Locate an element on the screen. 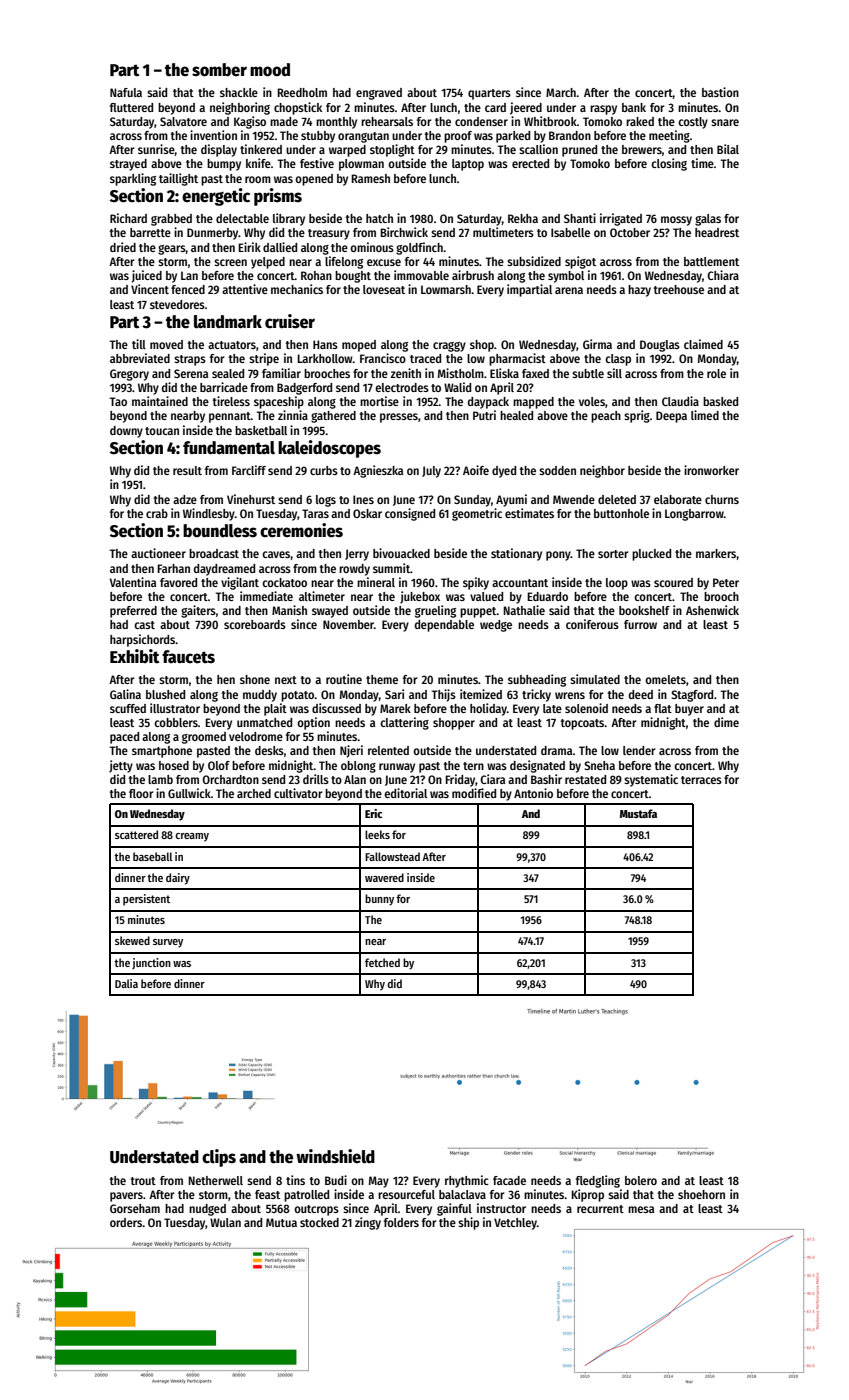 This screenshot has width=849, height=1400. runway is located at coordinates (397, 768).
